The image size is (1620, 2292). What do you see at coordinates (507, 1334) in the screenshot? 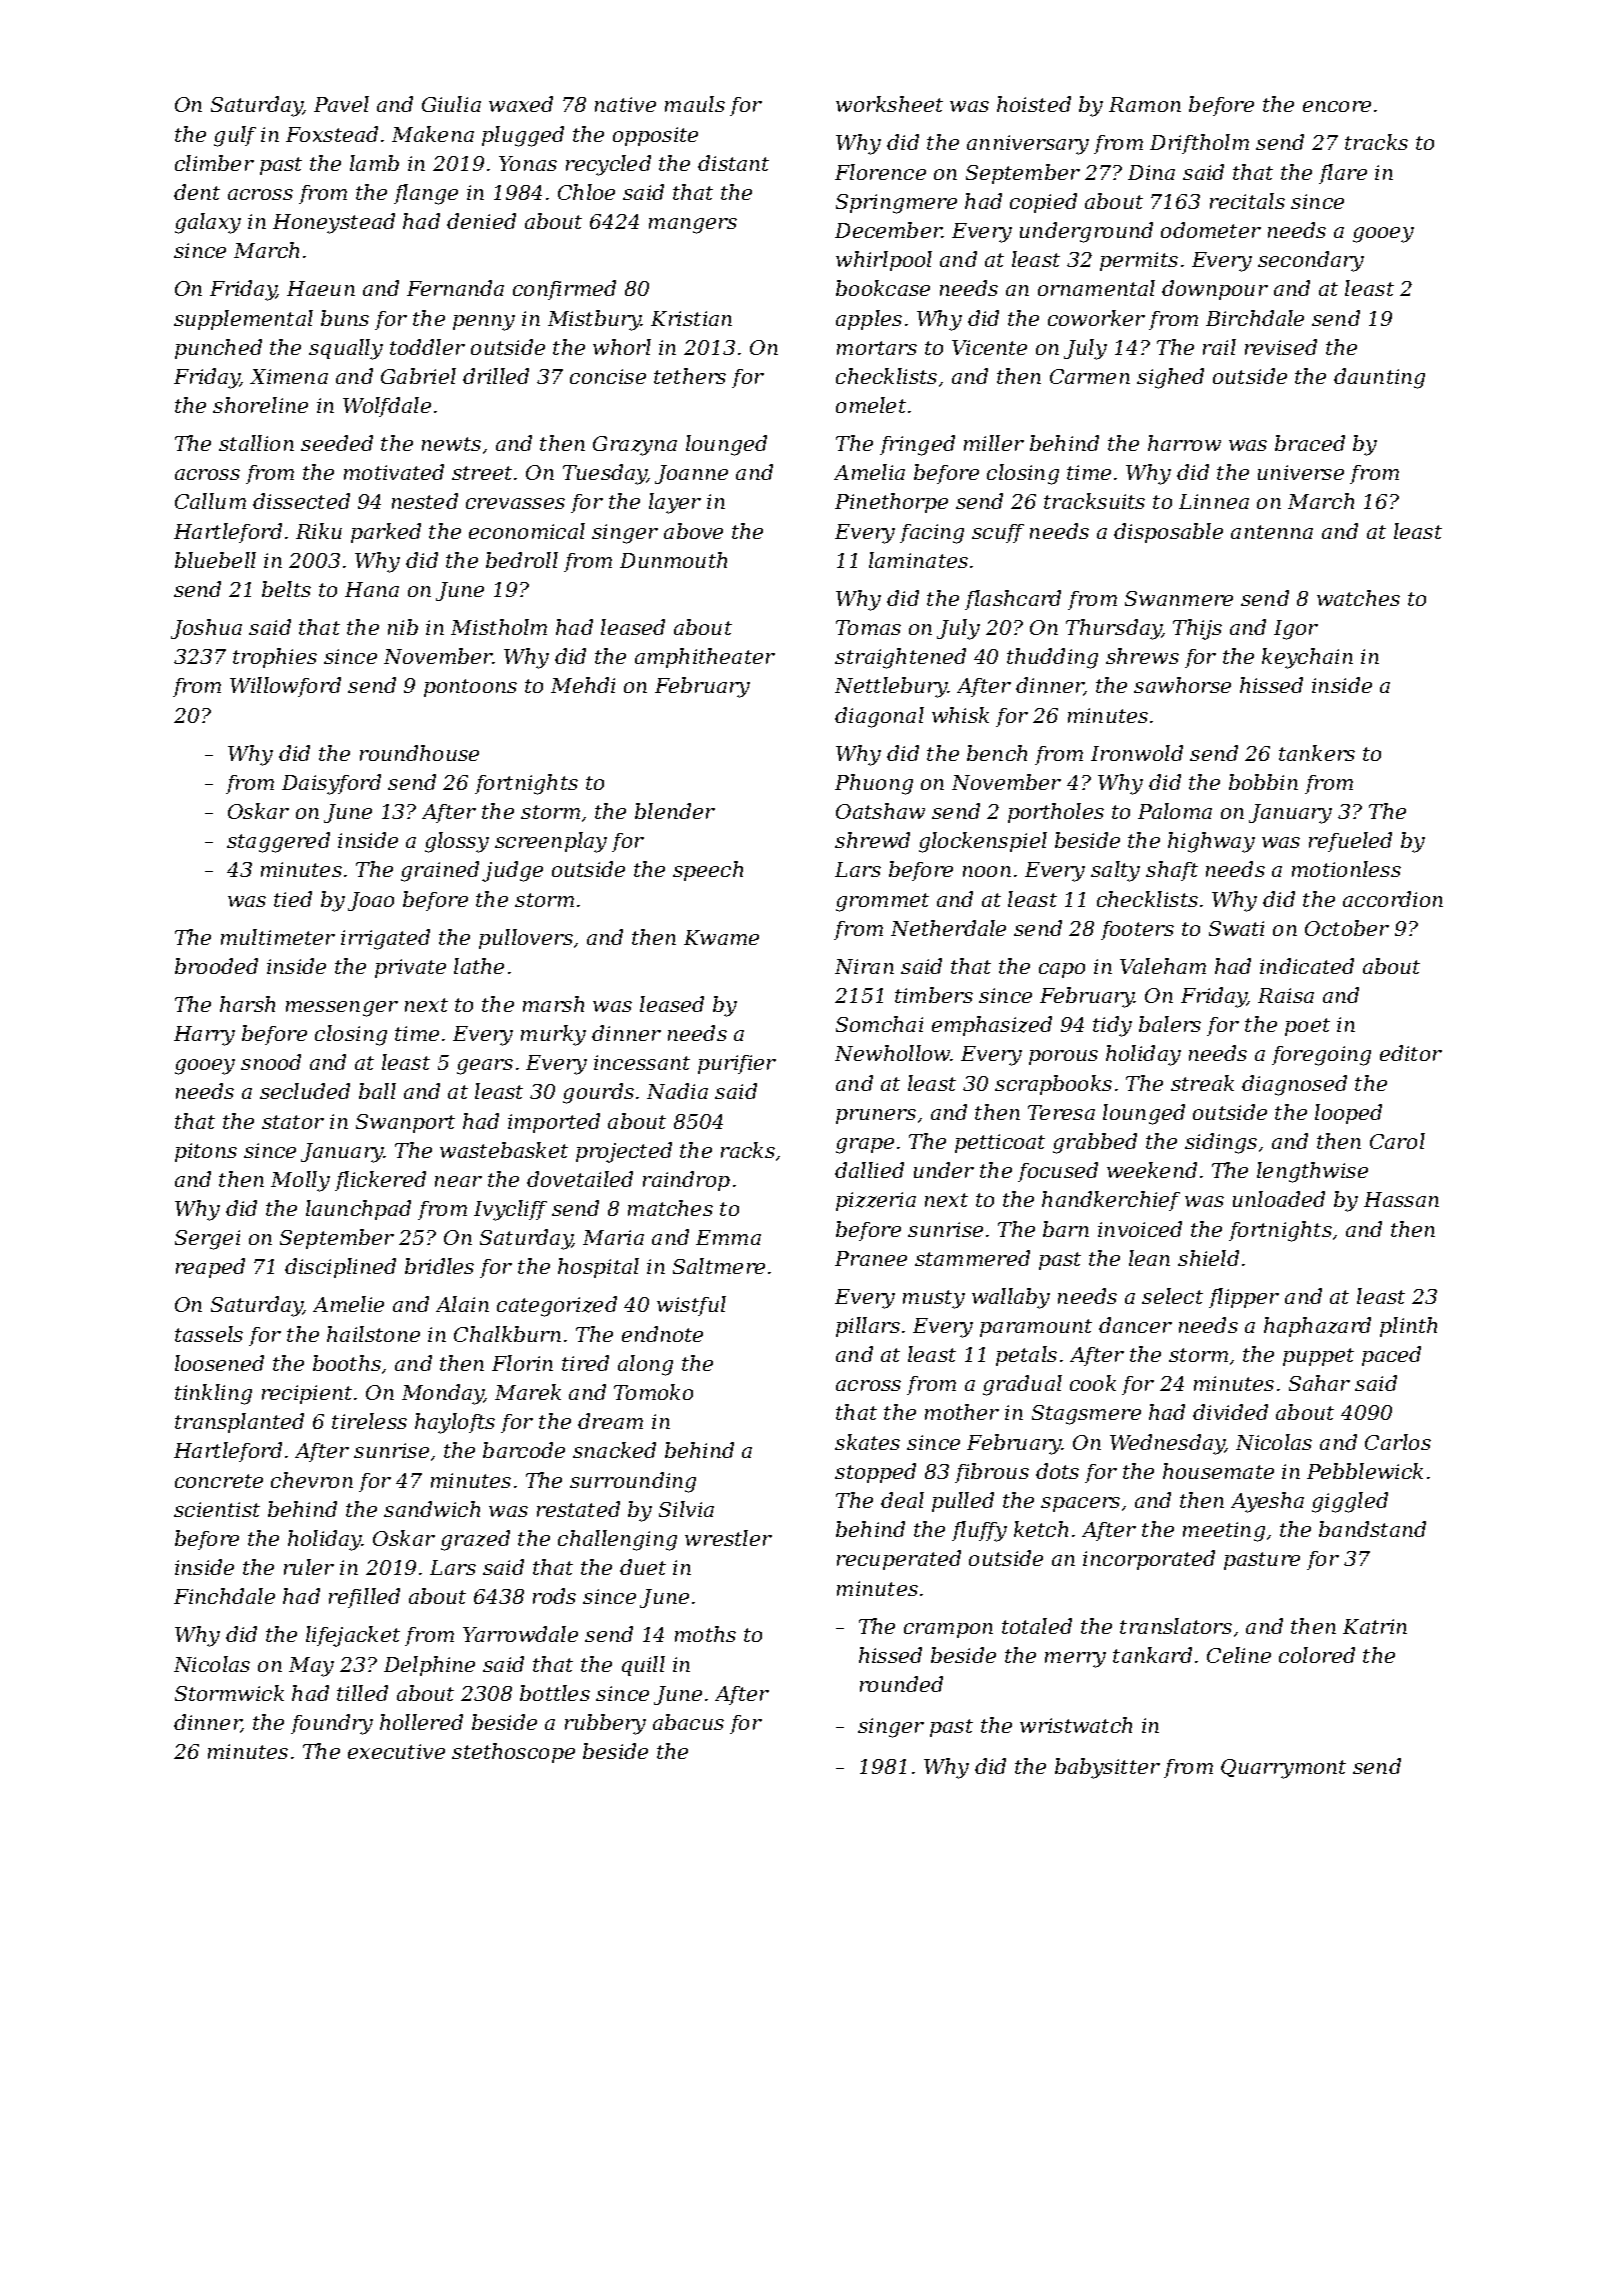
I see `Chalkburn` at bounding box center [507, 1334].
